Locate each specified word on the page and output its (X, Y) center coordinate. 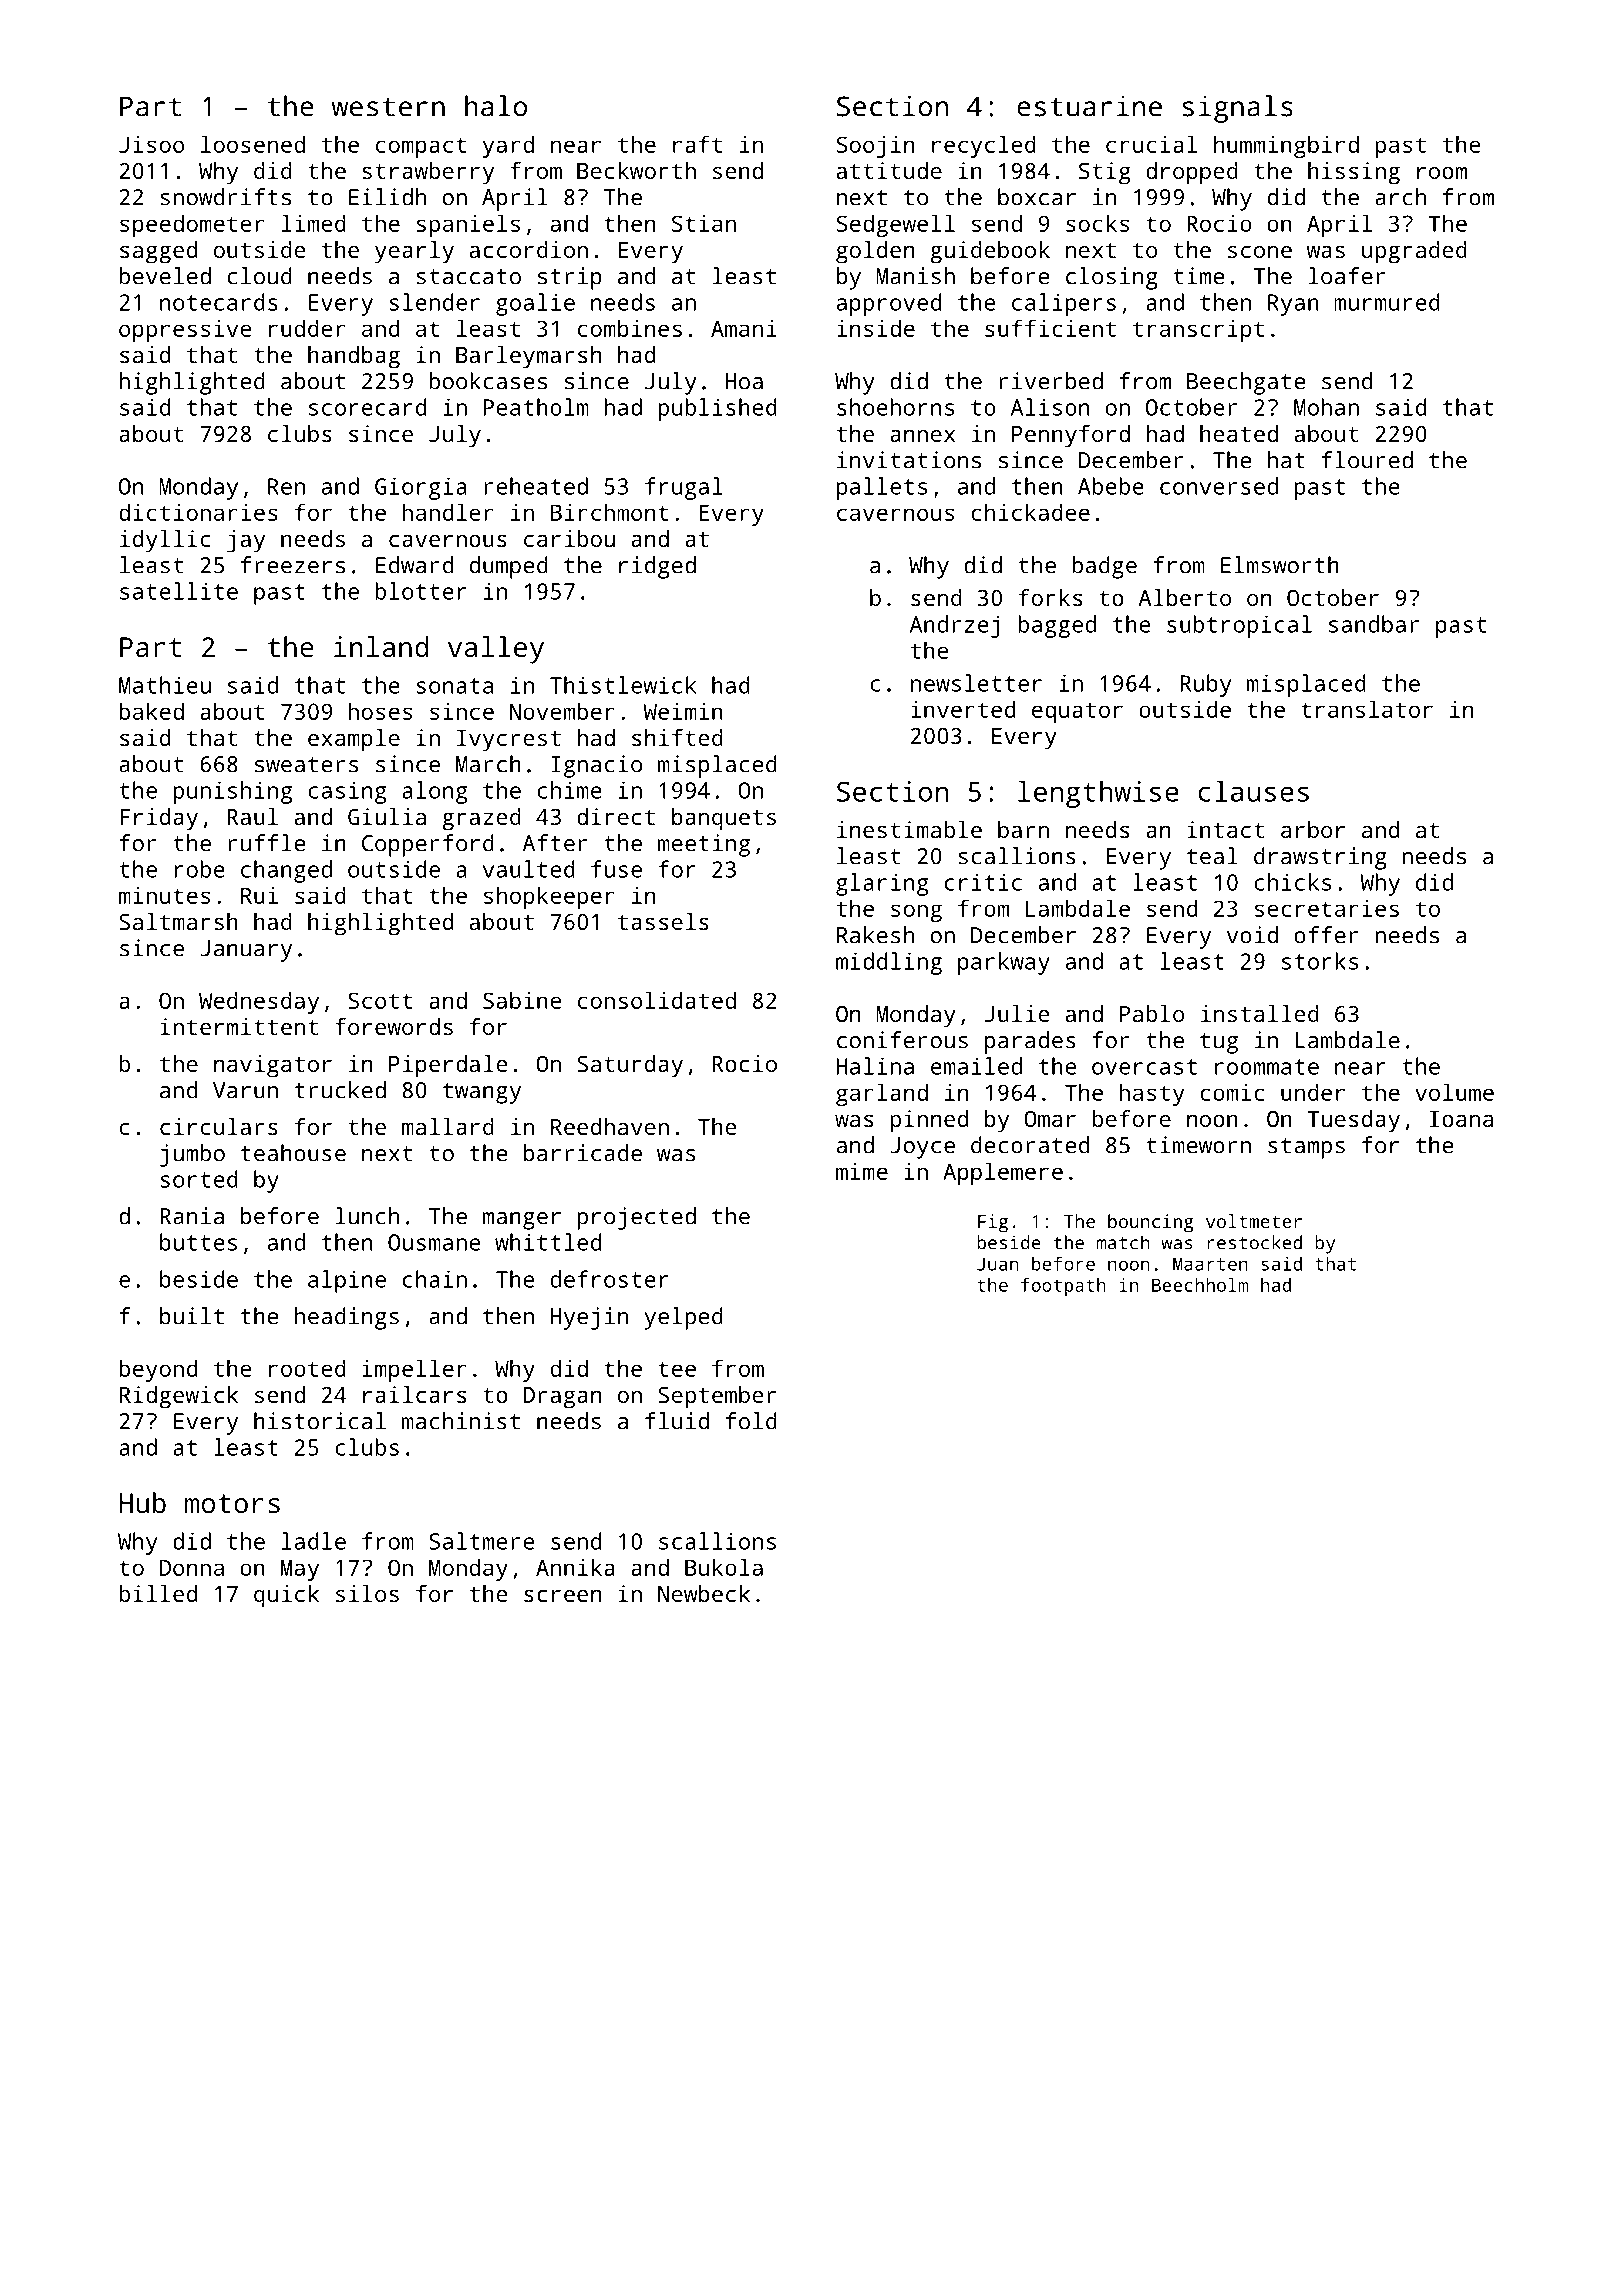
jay (246, 541)
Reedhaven (610, 1126)
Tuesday (1354, 1121)
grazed (481, 819)
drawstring (1320, 858)
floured (1367, 460)
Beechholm (1200, 1285)
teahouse (293, 1153)
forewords (394, 1026)
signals (1237, 109)
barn (1023, 829)
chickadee (1030, 512)
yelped (683, 1318)
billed (158, 1593)
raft (697, 144)
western (388, 107)
